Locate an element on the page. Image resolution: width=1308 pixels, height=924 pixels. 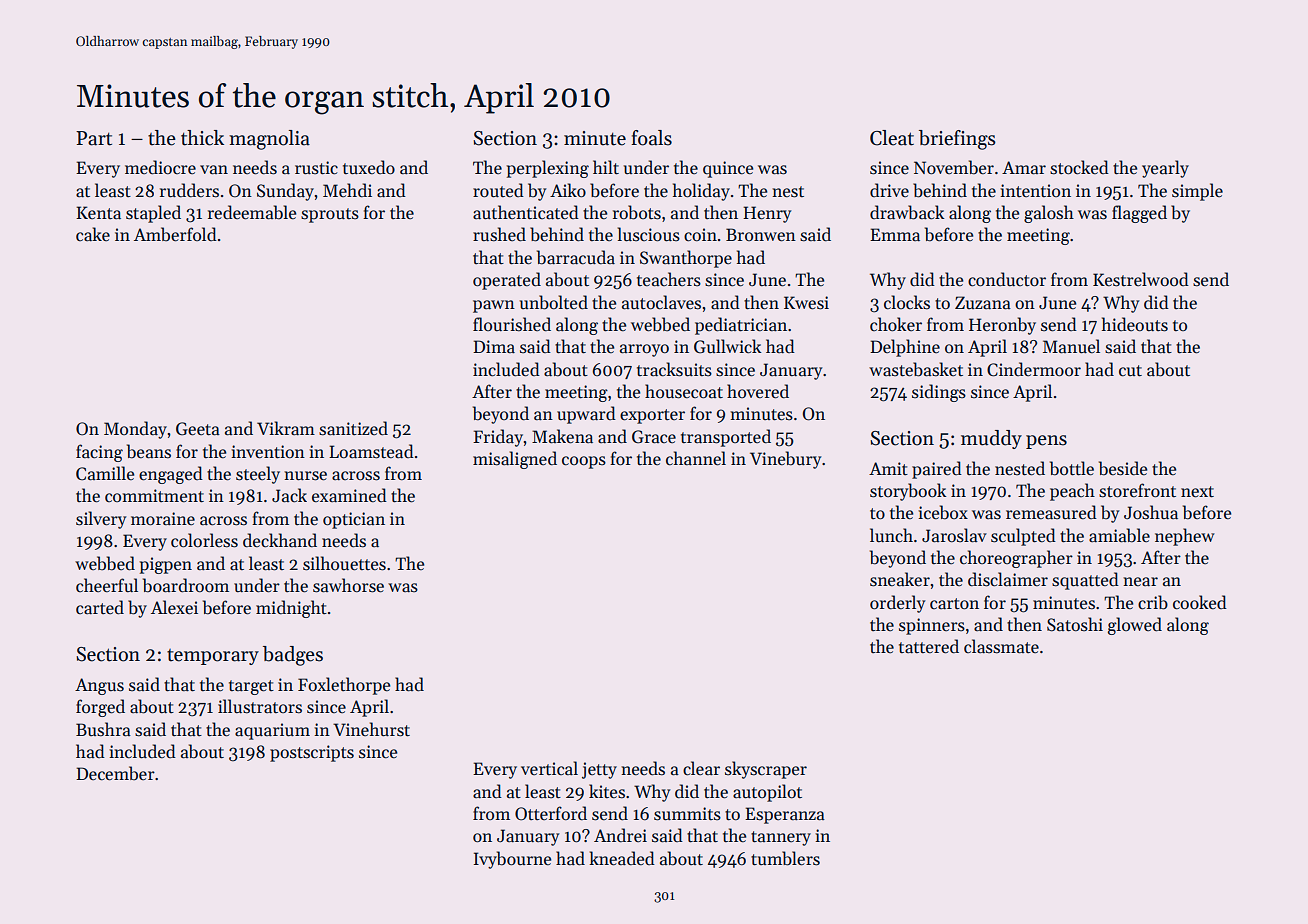
glowed is located at coordinates (1135, 626).
